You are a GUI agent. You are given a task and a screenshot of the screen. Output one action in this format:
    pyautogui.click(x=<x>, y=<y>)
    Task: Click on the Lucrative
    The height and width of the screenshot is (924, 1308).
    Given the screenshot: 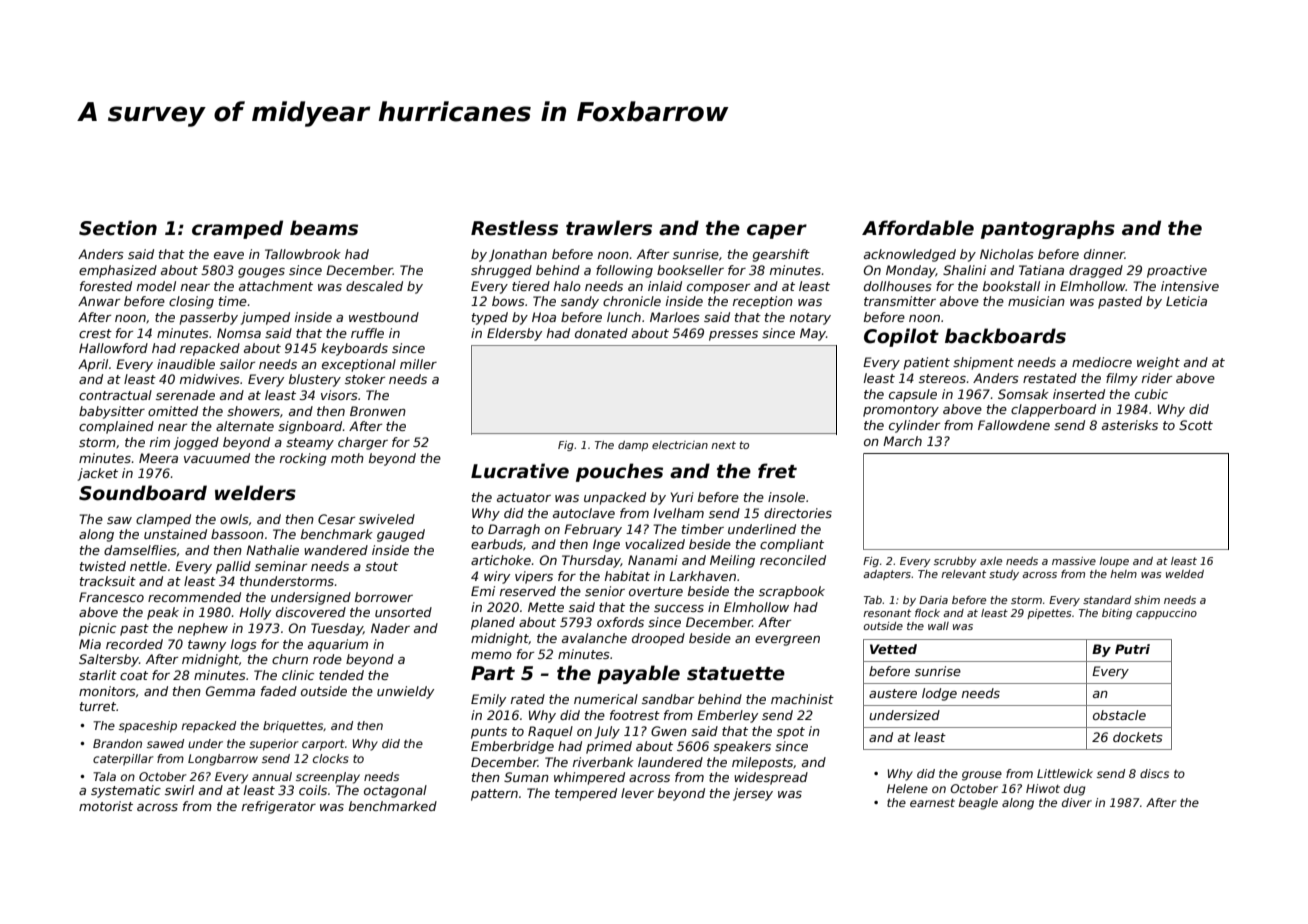 What is the action you would take?
    pyautogui.click(x=520, y=471)
